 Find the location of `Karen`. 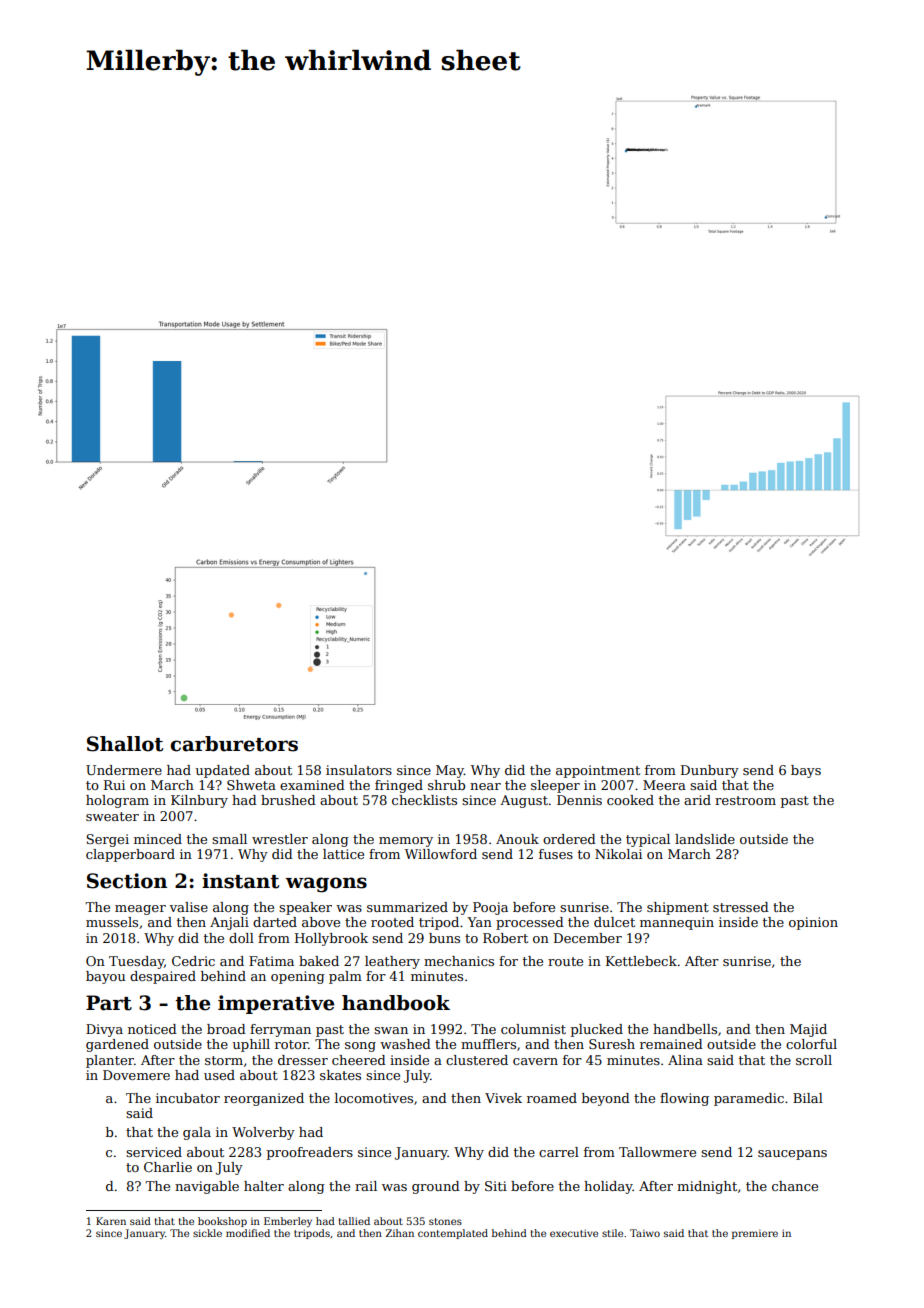

Karen is located at coordinates (111, 1221).
